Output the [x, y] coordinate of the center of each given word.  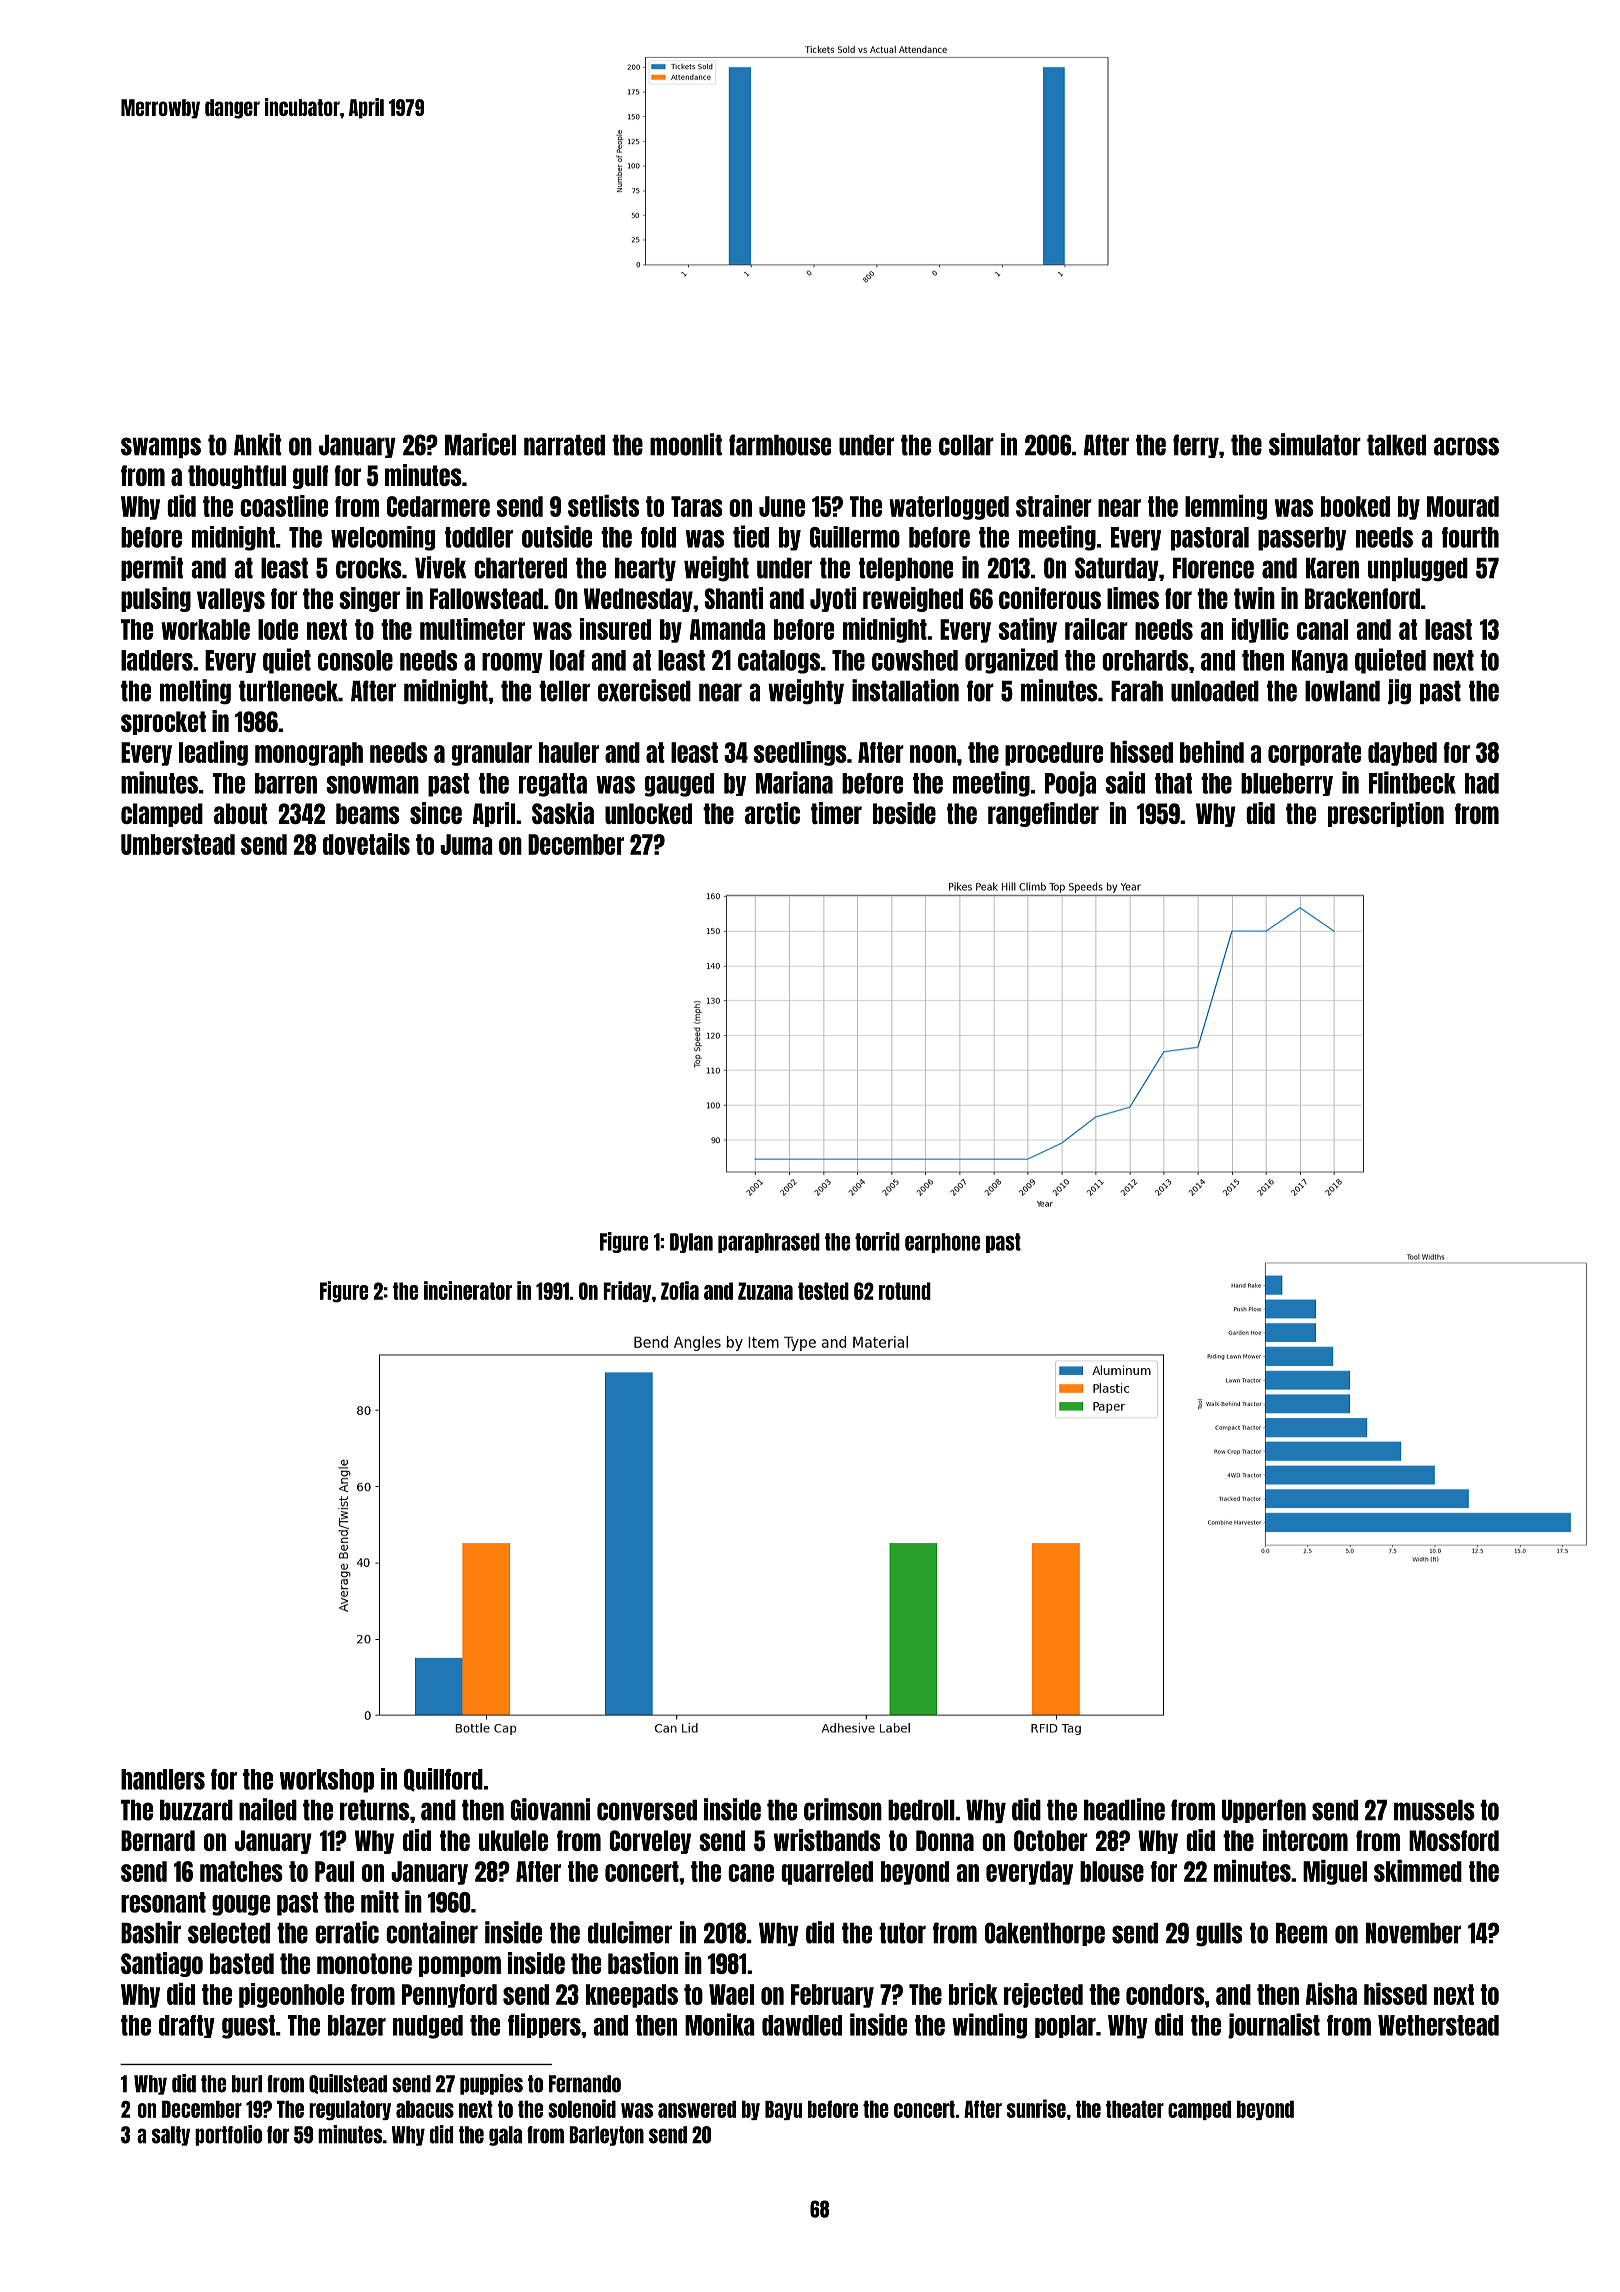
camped [1199, 2110]
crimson [843, 1809]
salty [171, 2136]
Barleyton [606, 2136]
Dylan [691, 1243]
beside [904, 813]
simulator [1315, 444]
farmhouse [780, 445]
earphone [942, 1243]
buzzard [196, 1810]
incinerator [468, 1290]
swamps [161, 447]
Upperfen [1264, 1811]
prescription [1386, 814]
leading [213, 753]
